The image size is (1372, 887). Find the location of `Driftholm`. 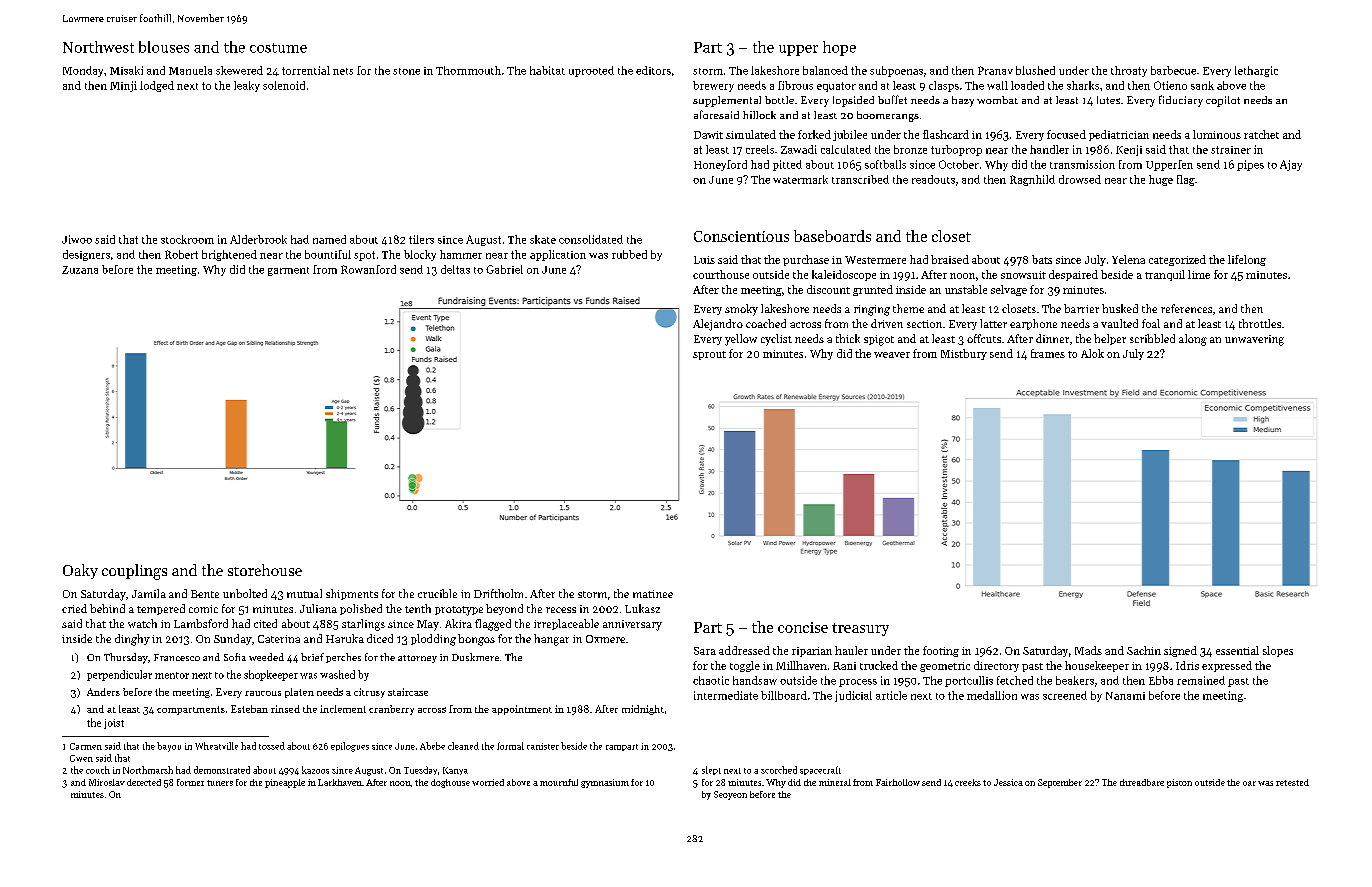

Driftholm is located at coordinates (498, 593).
